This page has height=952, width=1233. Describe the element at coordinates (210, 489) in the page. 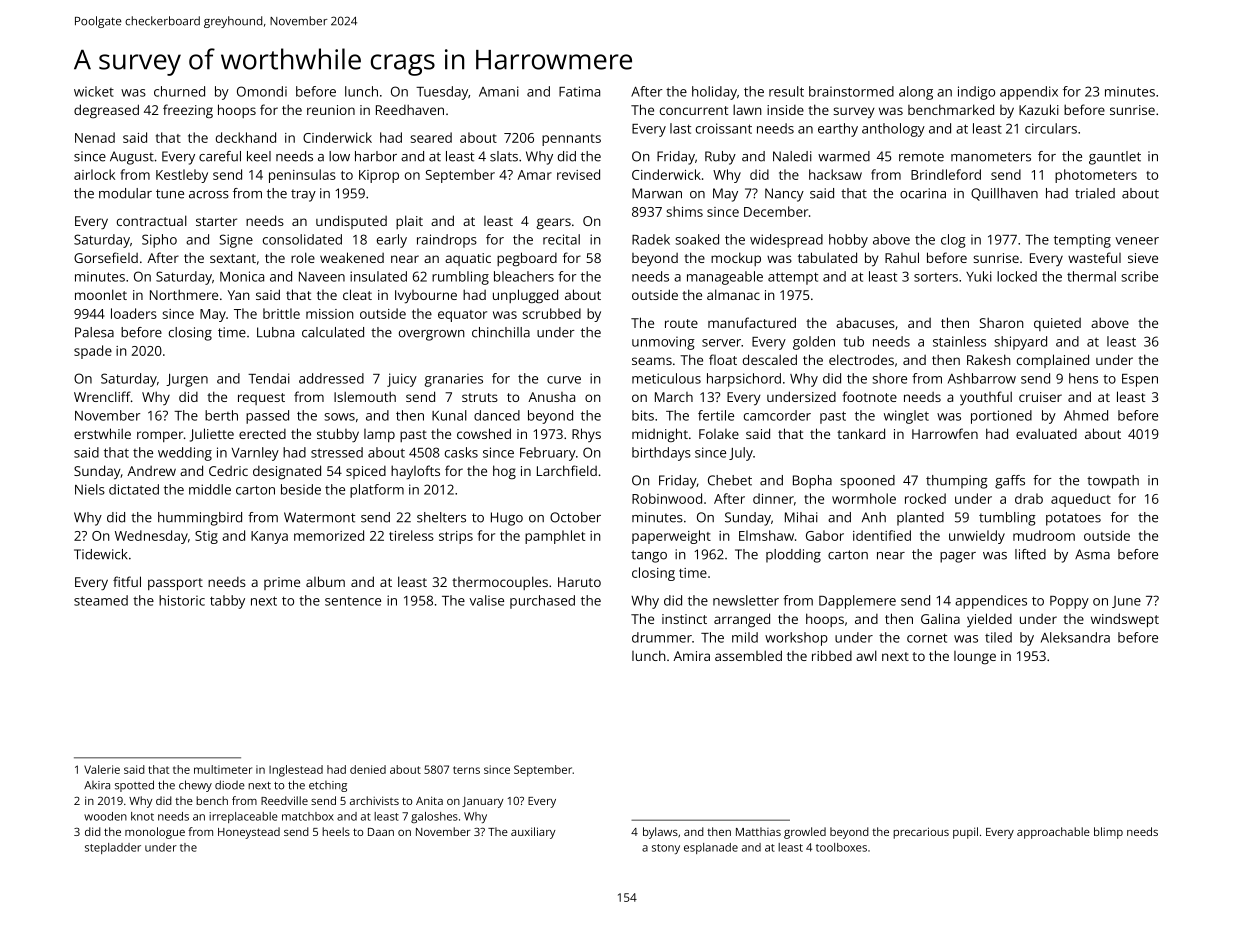

I see `middle` at that location.
